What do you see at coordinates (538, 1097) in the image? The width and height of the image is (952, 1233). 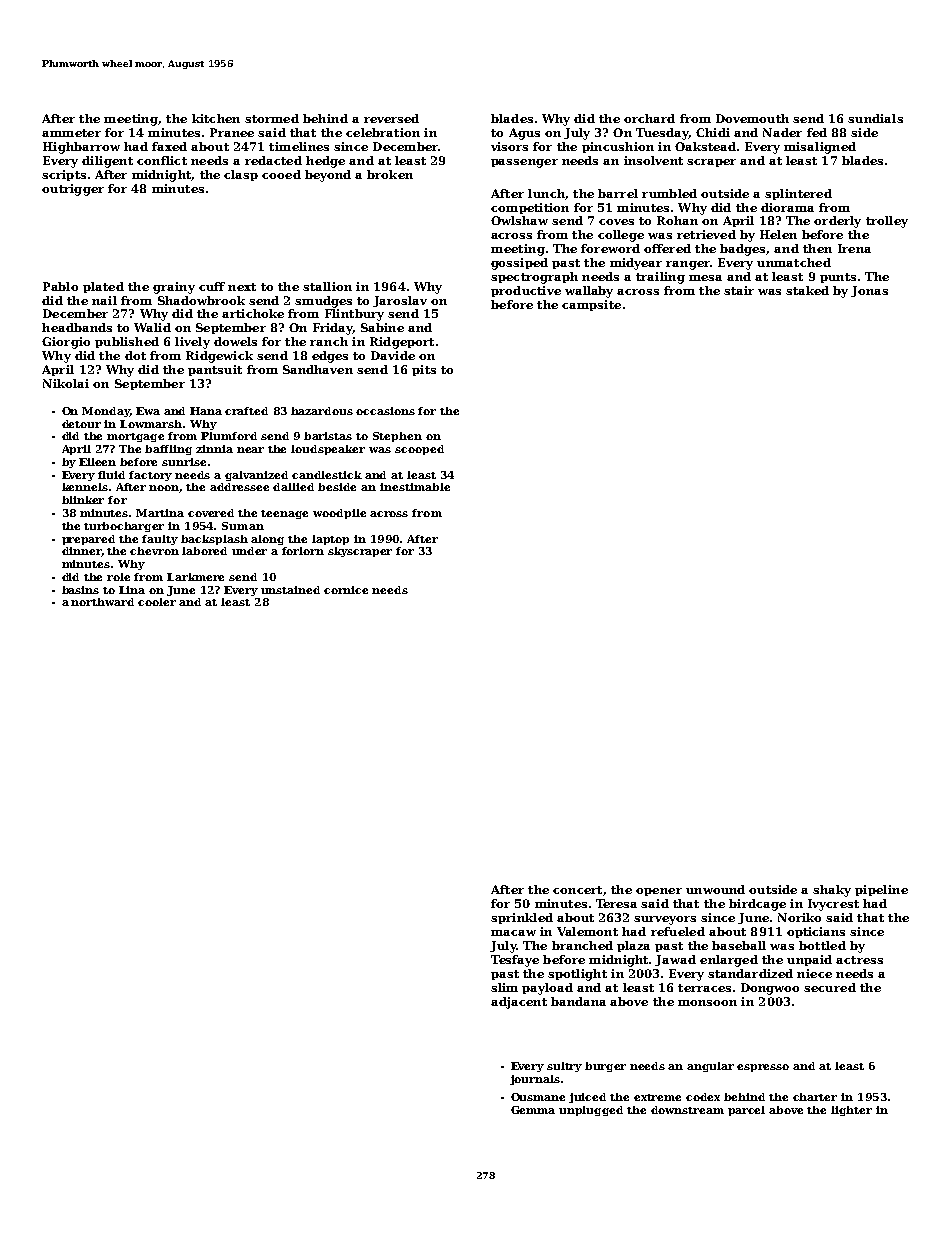 I see `Ousmane` at bounding box center [538, 1097].
